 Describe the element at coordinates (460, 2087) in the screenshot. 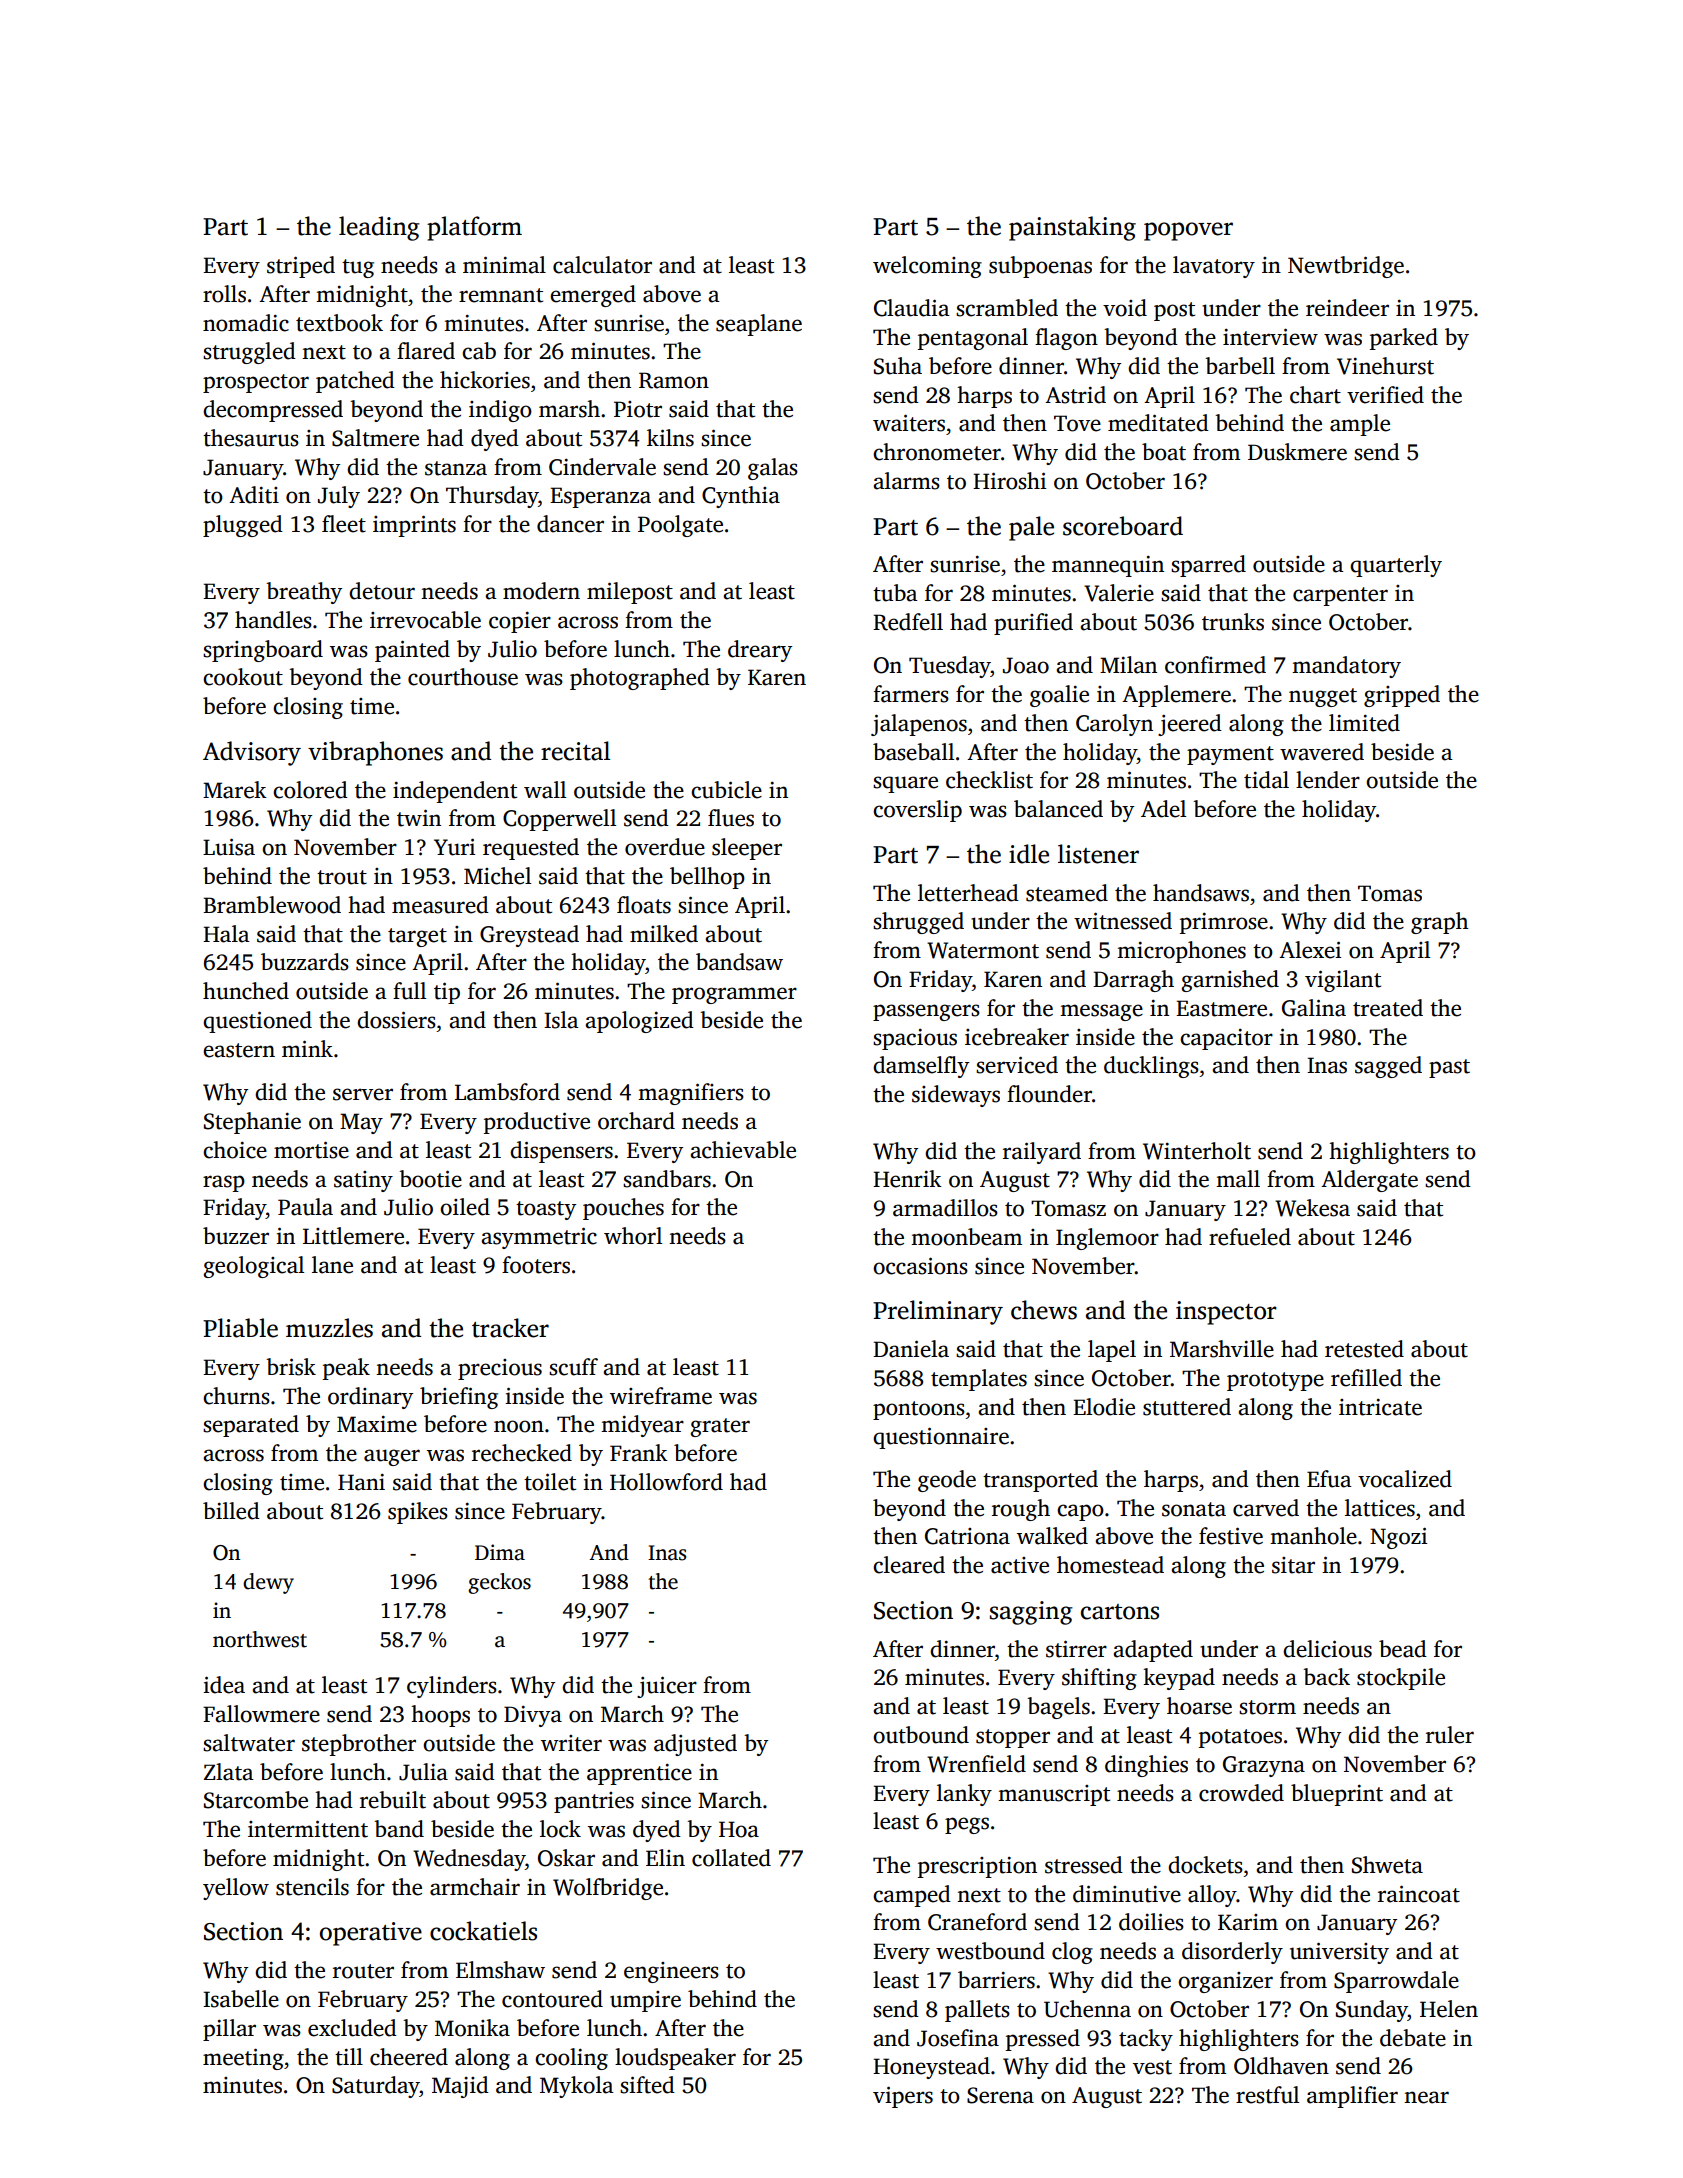

I see `Majid` at that location.
